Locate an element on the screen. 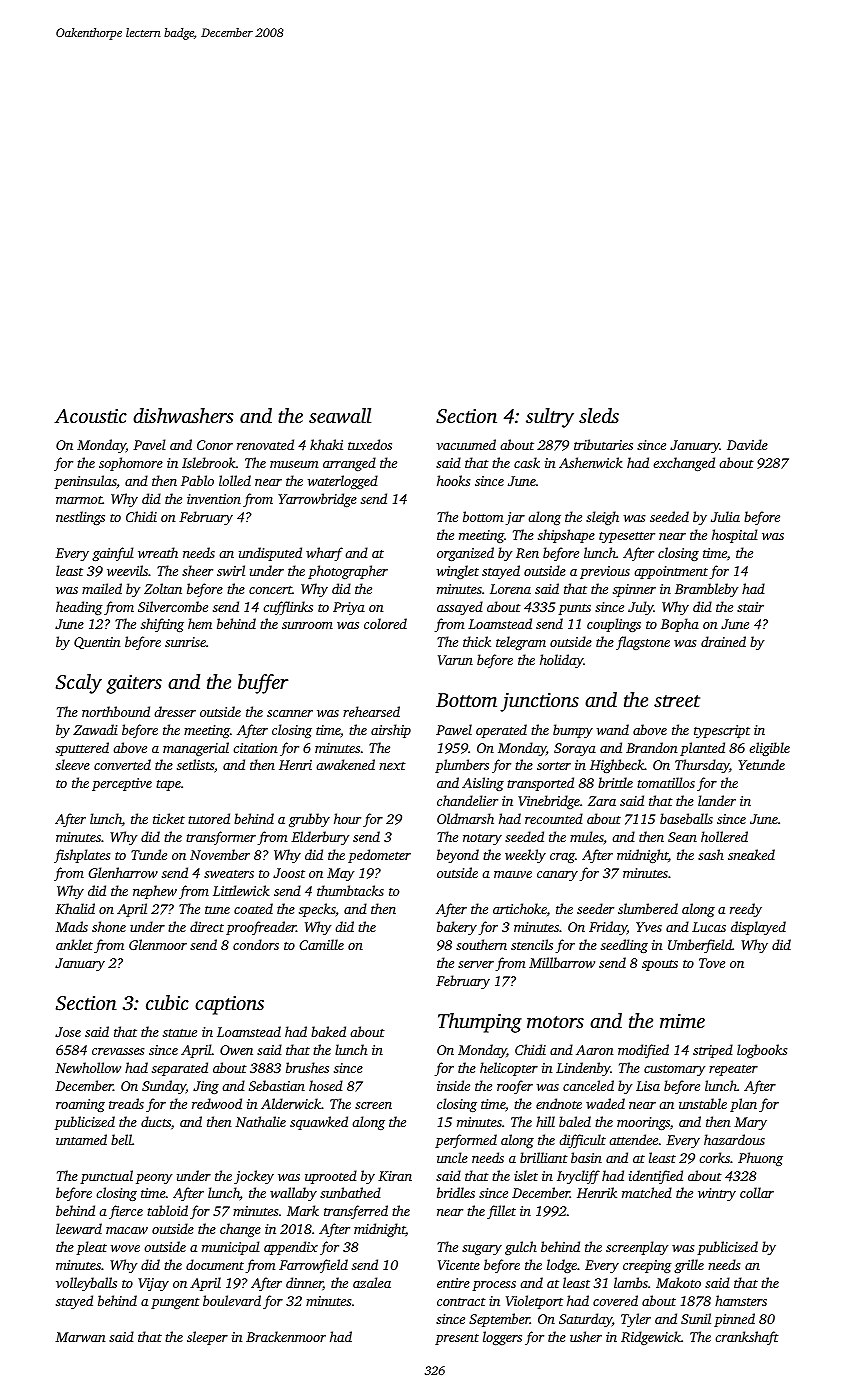 The image size is (849, 1400). Aaron is located at coordinates (595, 1050).
